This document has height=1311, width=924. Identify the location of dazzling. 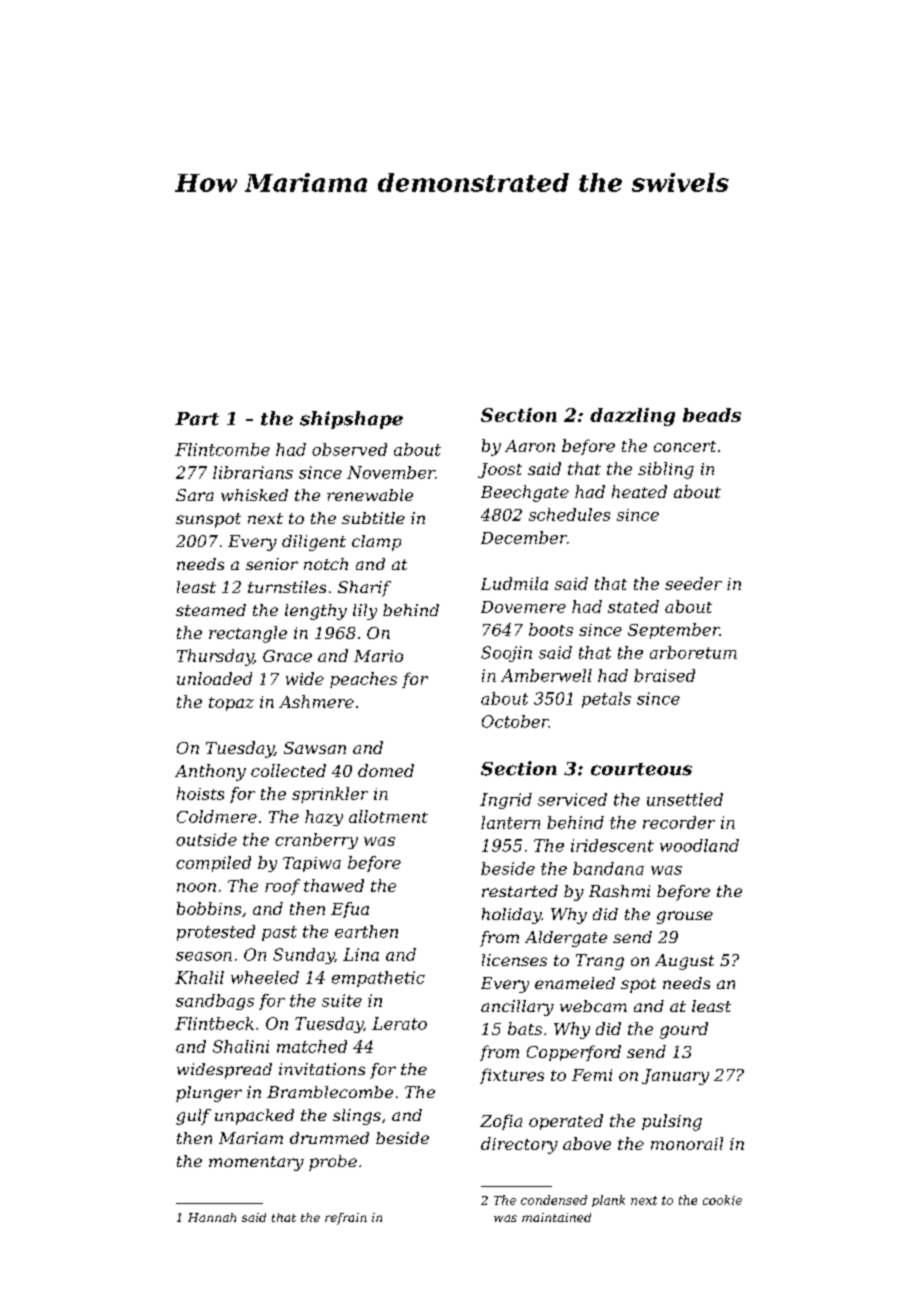
(632, 417).
